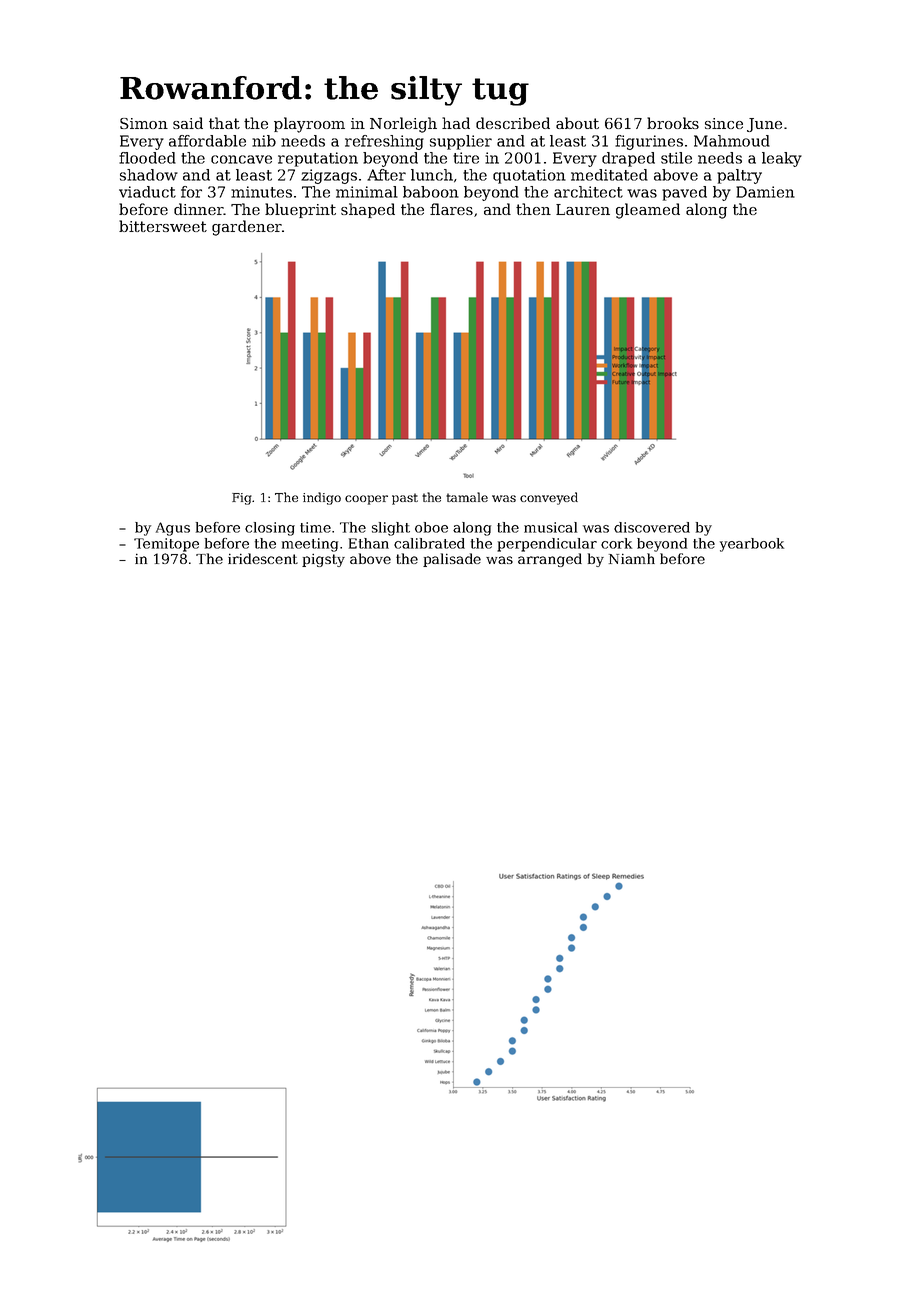  What do you see at coordinates (724, 123) in the screenshot?
I see `since` at bounding box center [724, 123].
